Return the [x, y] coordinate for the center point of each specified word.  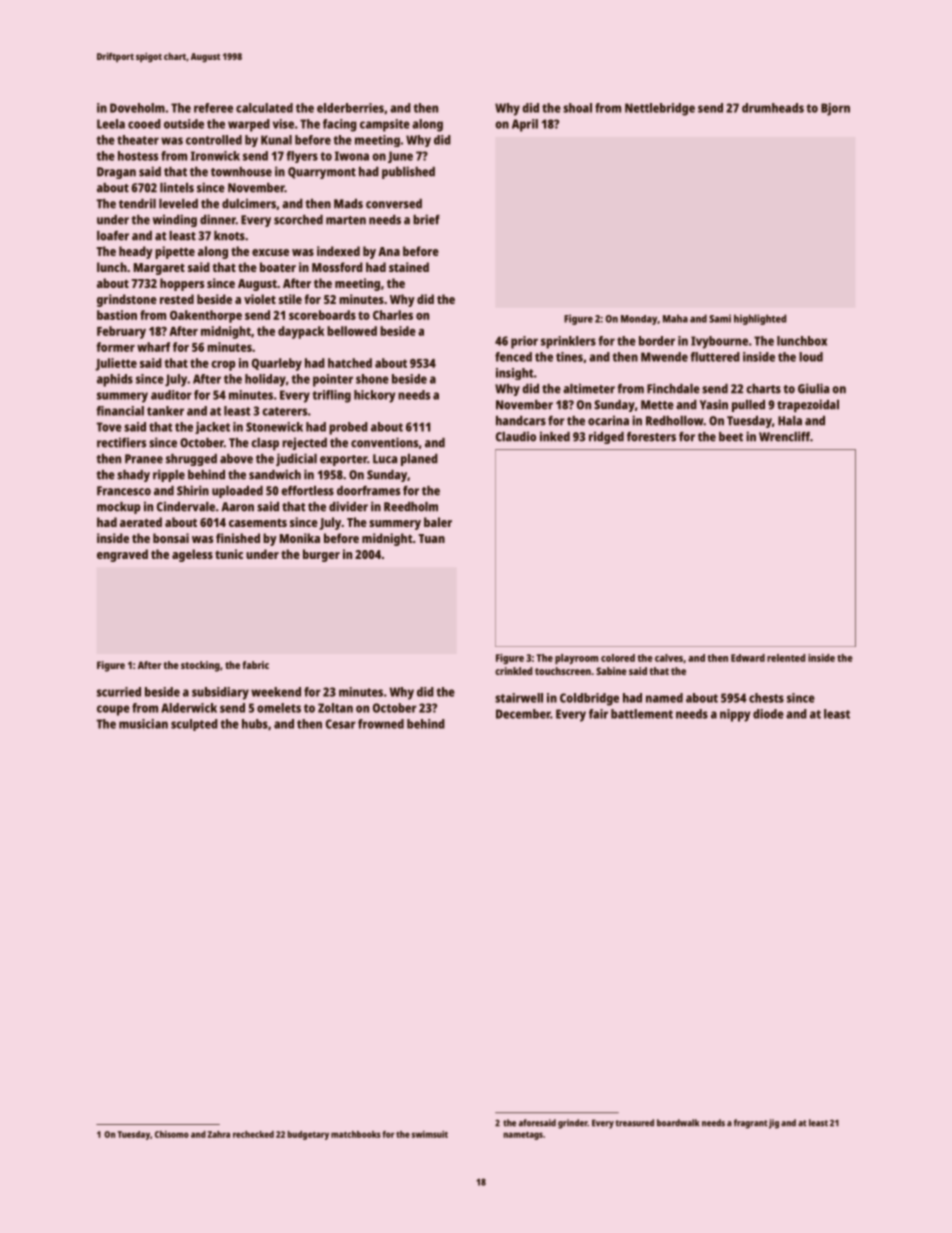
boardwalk [678, 1123]
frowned [381, 724]
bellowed [352, 331]
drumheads [773, 108]
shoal [577, 108]
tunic [229, 554]
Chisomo [172, 1134]
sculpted [194, 725]
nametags [523, 1135]
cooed [144, 124]
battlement [642, 714]
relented [786, 658]
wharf [153, 347]
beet [731, 437]
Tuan [431, 538]
